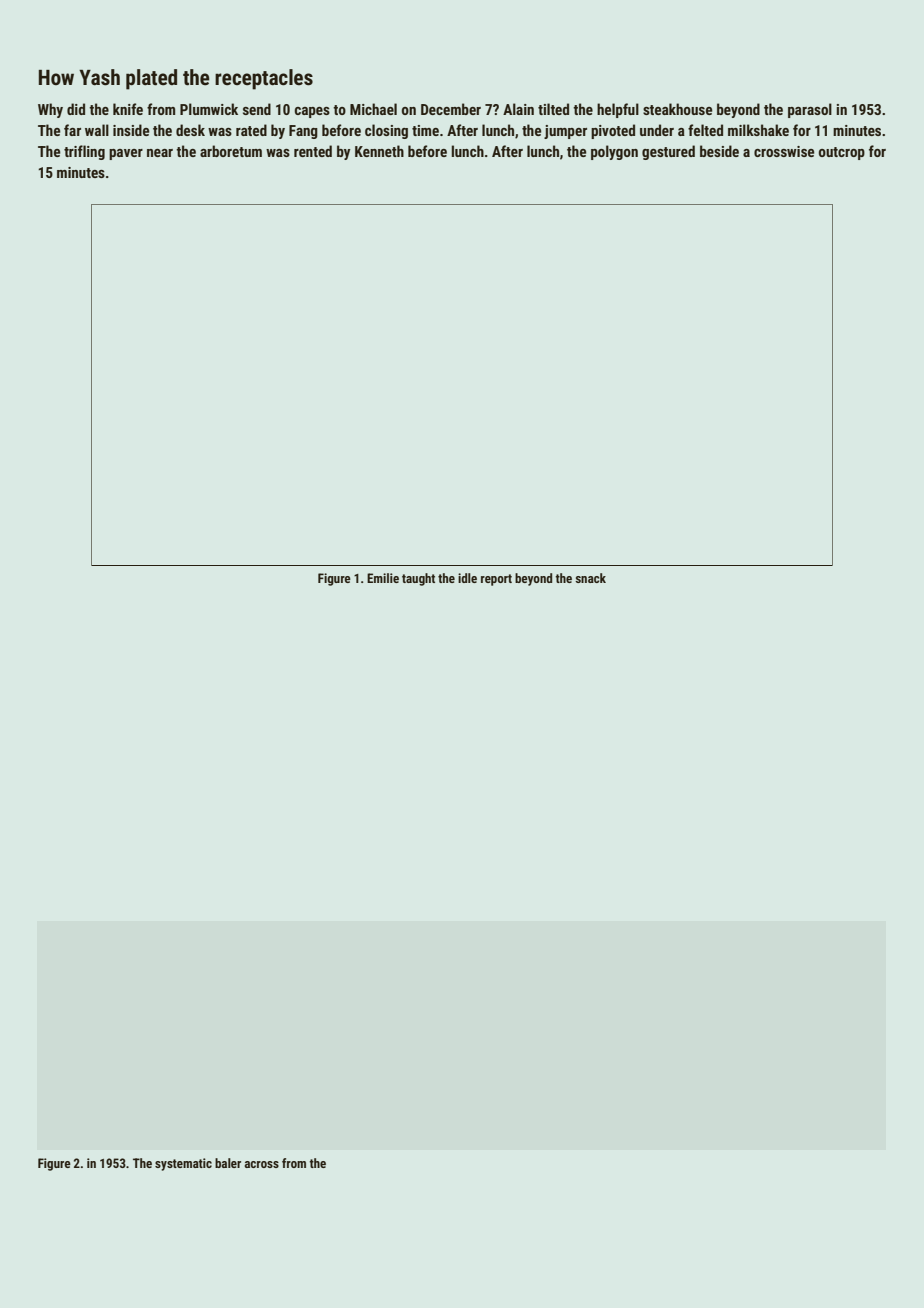 The image size is (924, 1308). I want to click on Alain, so click(518, 109).
